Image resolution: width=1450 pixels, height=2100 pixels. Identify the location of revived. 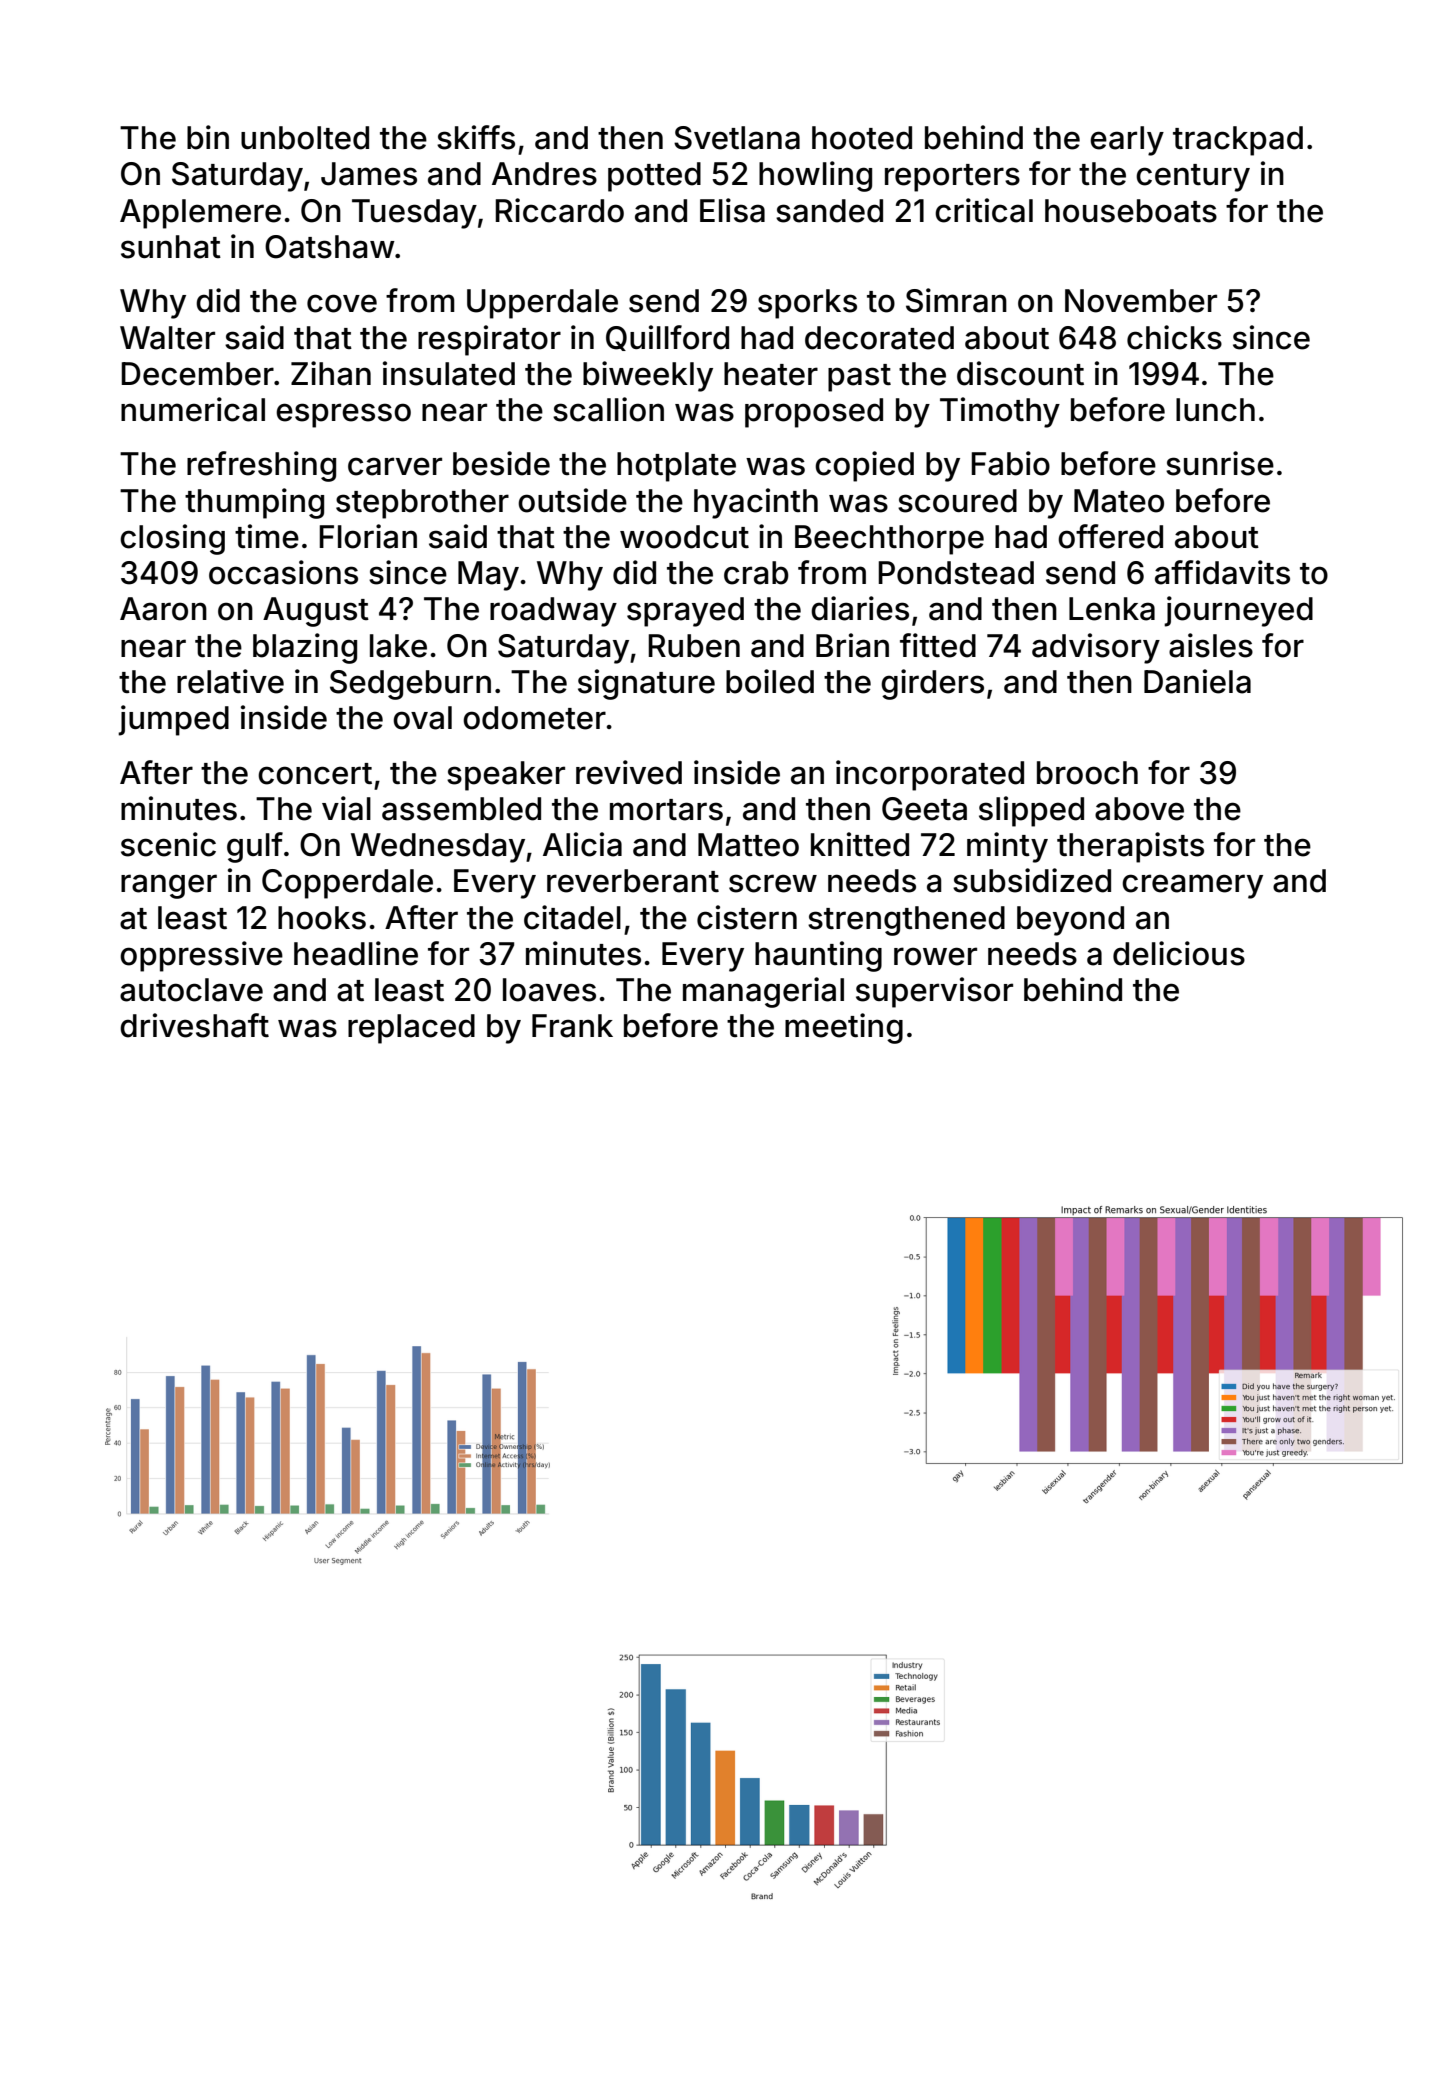
(629, 772).
